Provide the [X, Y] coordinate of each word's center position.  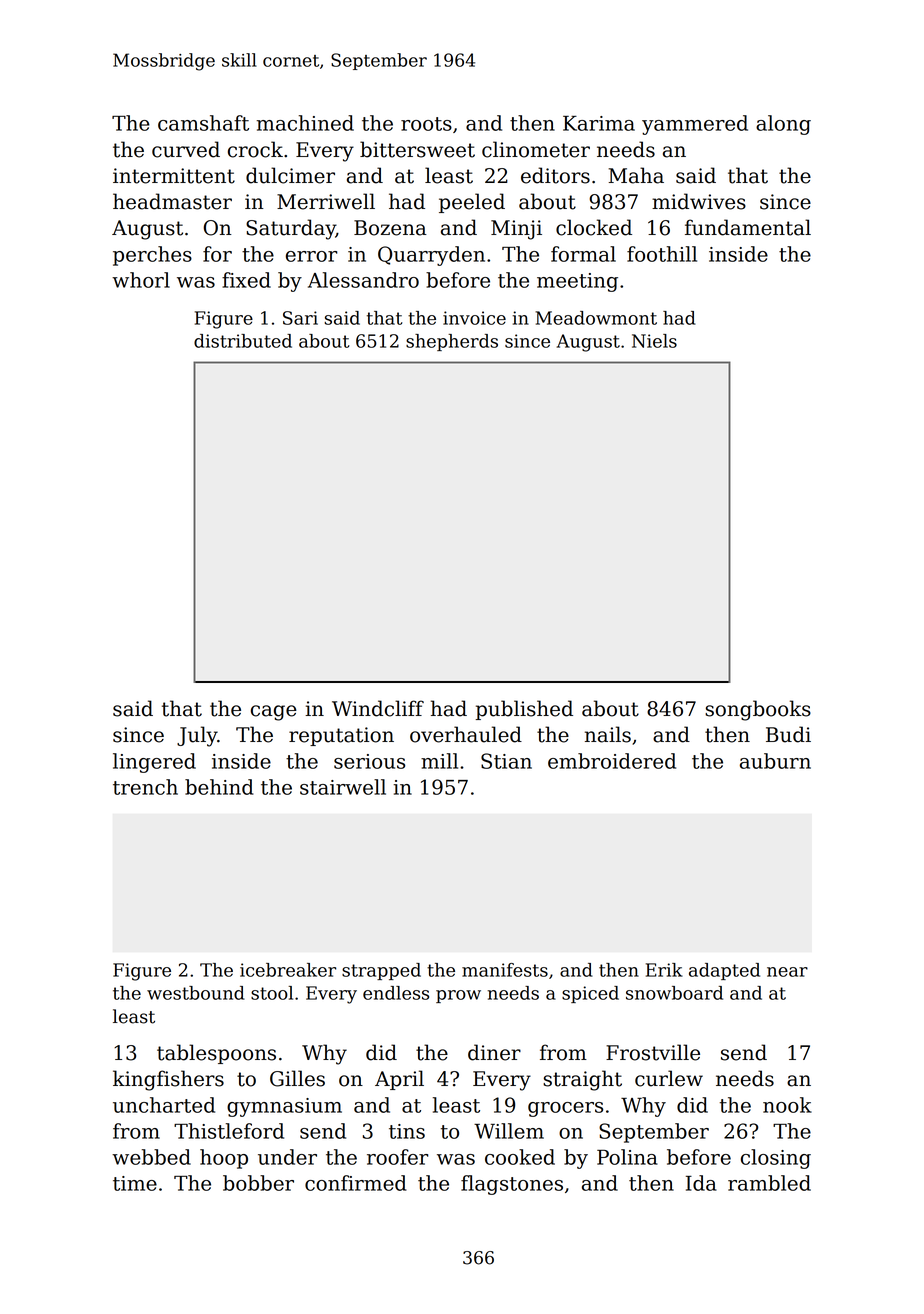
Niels [654, 341]
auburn [775, 761]
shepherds [452, 342]
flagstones [512, 1185]
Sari [300, 318]
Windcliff [378, 708]
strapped [381, 971]
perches [152, 256]
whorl [141, 280]
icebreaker [288, 970]
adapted [724, 971]
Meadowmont [596, 318]
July [197, 736]
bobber [258, 1183]
